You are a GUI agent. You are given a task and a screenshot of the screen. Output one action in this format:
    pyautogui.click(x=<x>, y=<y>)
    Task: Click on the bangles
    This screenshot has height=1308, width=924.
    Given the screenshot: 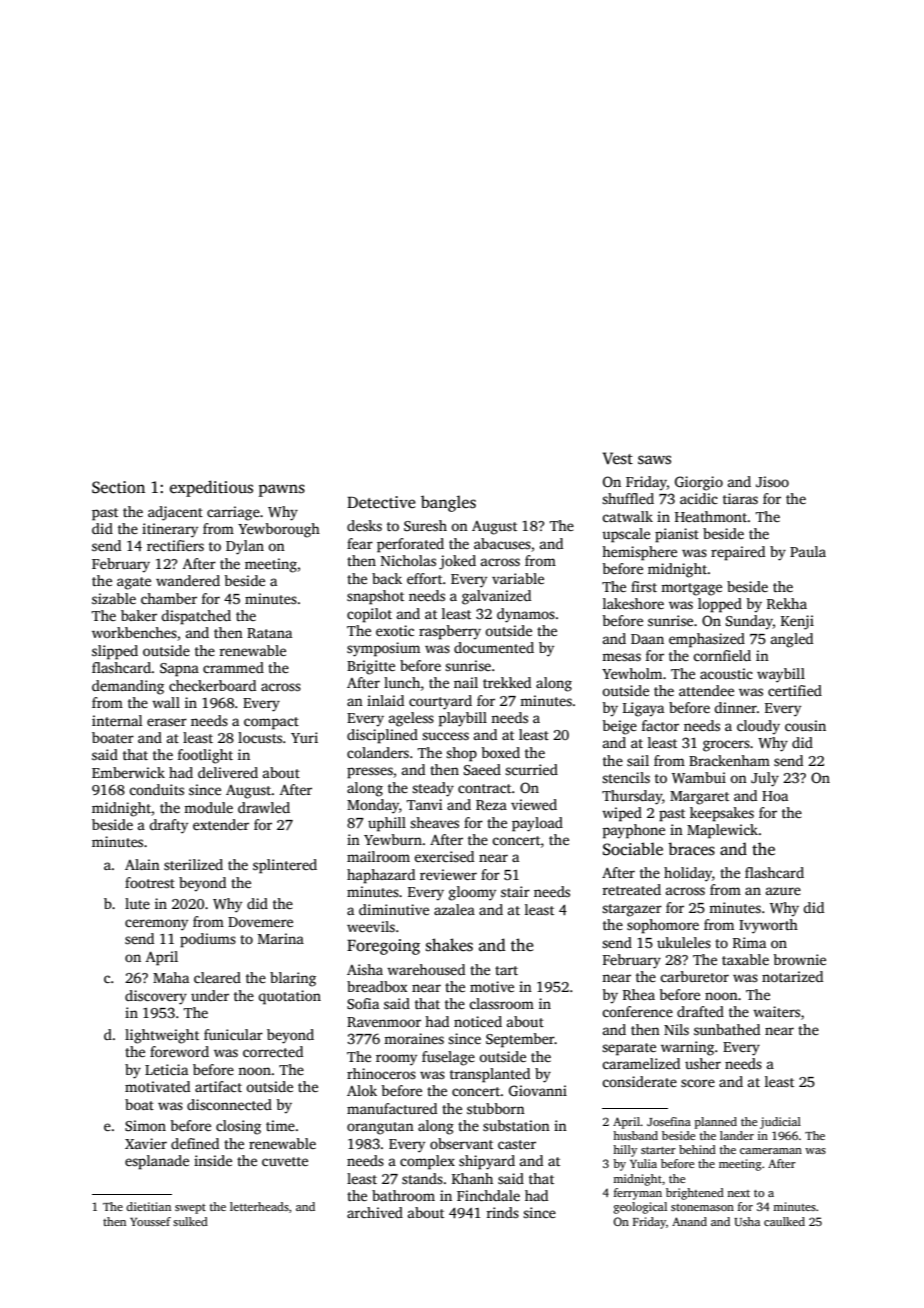 What is the action you would take?
    pyautogui.click(x=448, y=503)
